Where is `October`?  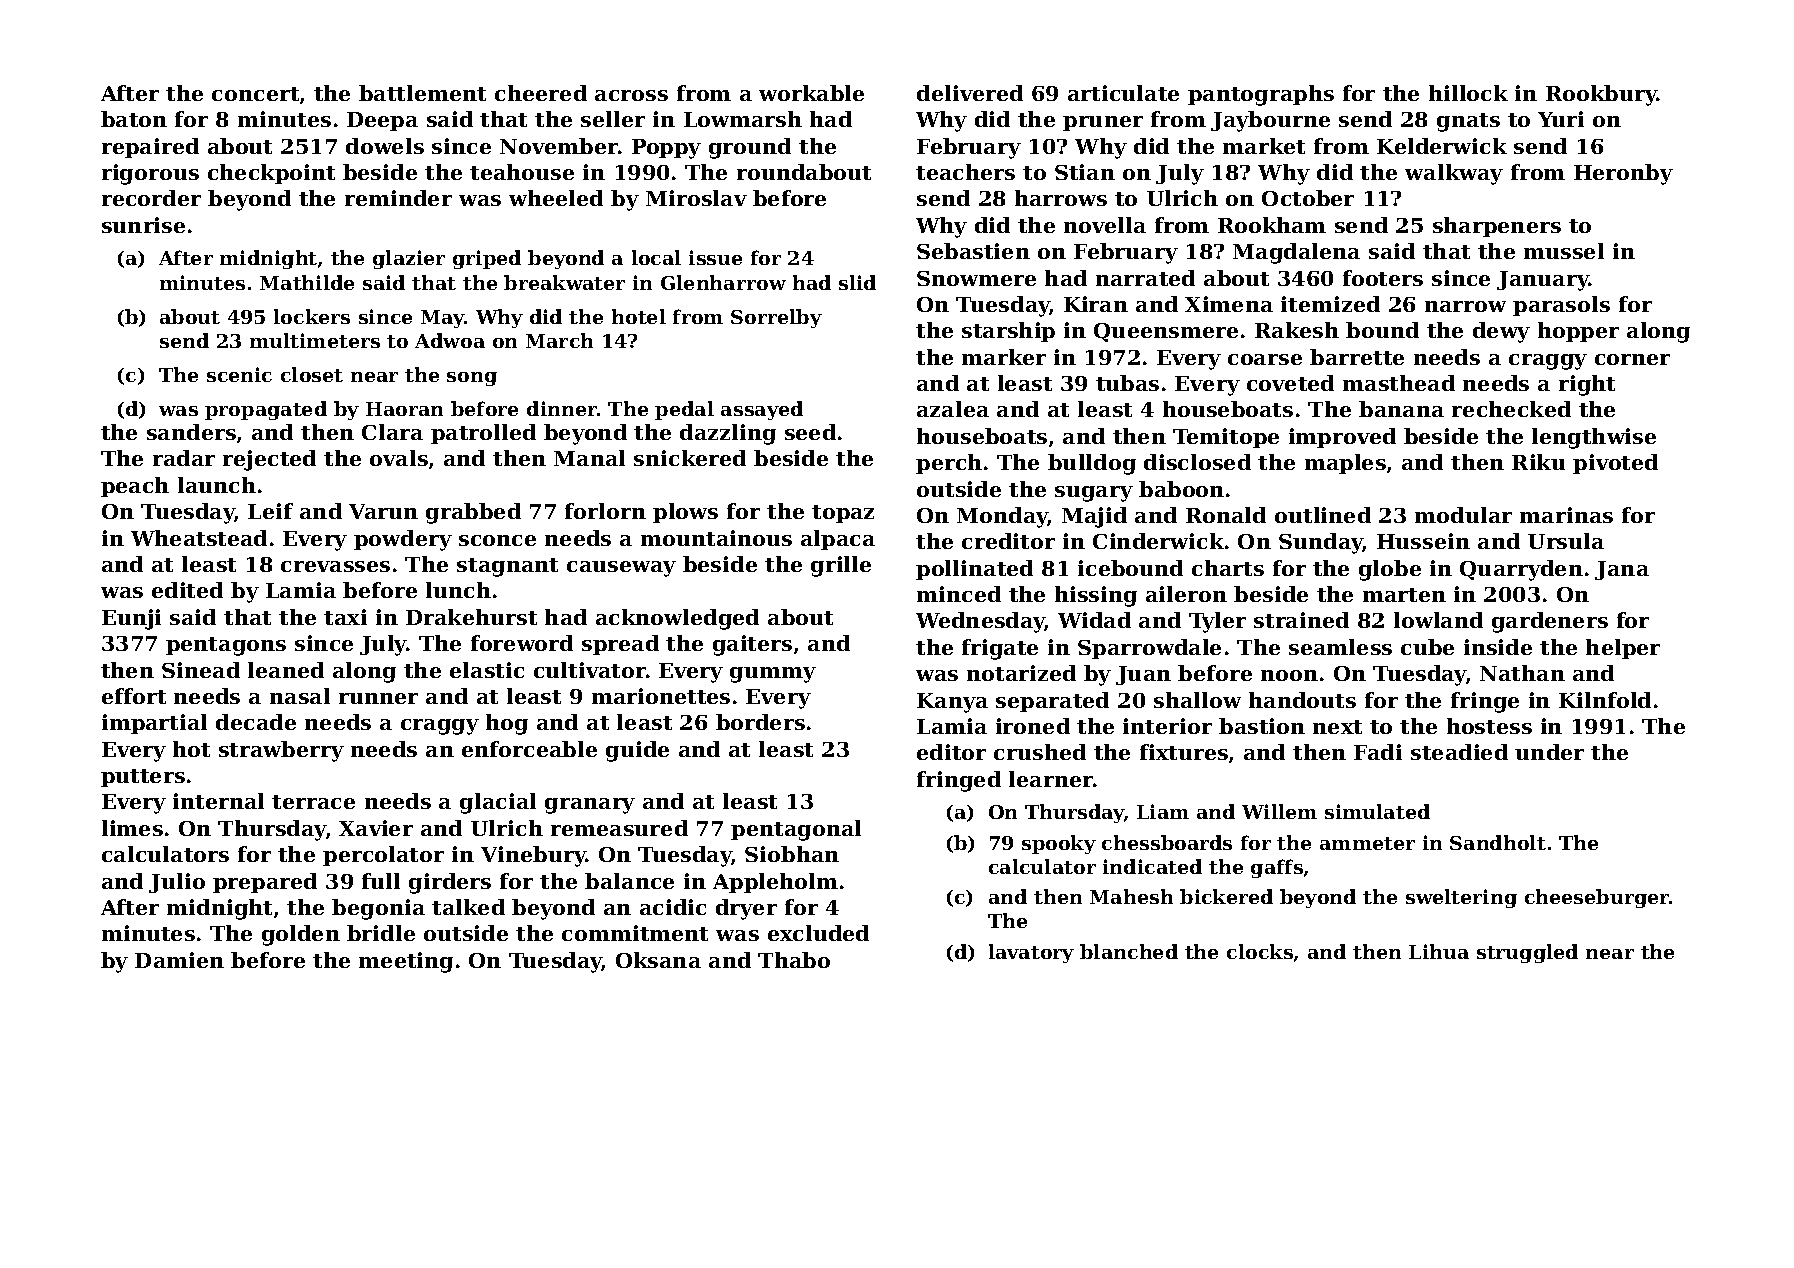 October is located at coordinates (1308, 198).
